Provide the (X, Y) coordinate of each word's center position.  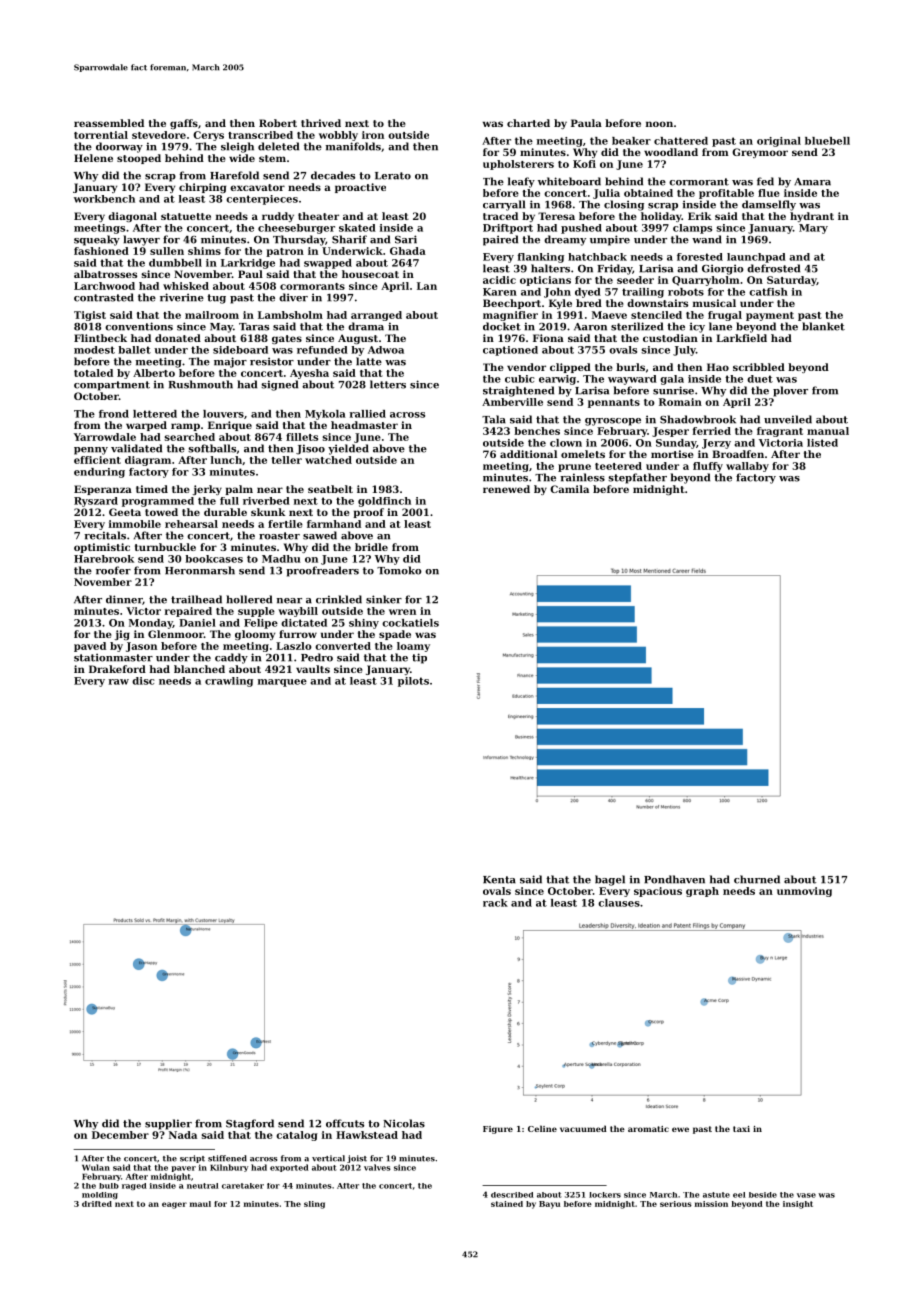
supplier (168, 1124)
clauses (619, 903)
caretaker (243, 1186)
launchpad (756, 258)
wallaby (747, 467)
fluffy (708, 467)
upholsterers (518, 165)
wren (402, 612)
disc (143, 681)
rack (495, 903)
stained (507, 1204)
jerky (207, 490)
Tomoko (399, 570)
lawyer (141, 240)
